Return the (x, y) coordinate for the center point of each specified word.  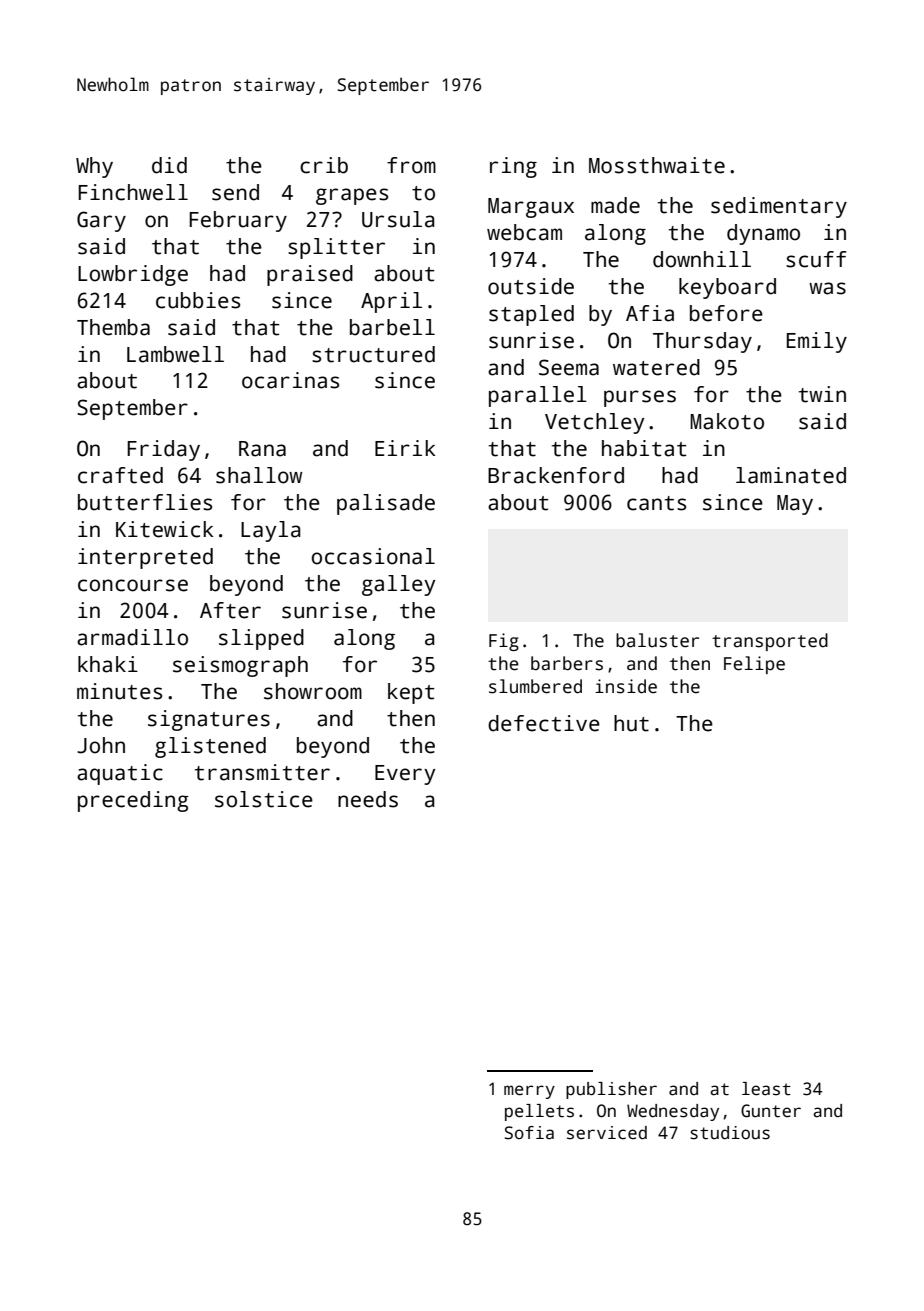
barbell (392, 327)
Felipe (754, 665)
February (238, 221)
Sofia (529, 1133)
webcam (524, 232)
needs (368, 799)
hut (631, 723)
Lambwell (175, 354)
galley (398, 585)
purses (640, 398)
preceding (133, 801)
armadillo (132, 637)
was (827, 288)
